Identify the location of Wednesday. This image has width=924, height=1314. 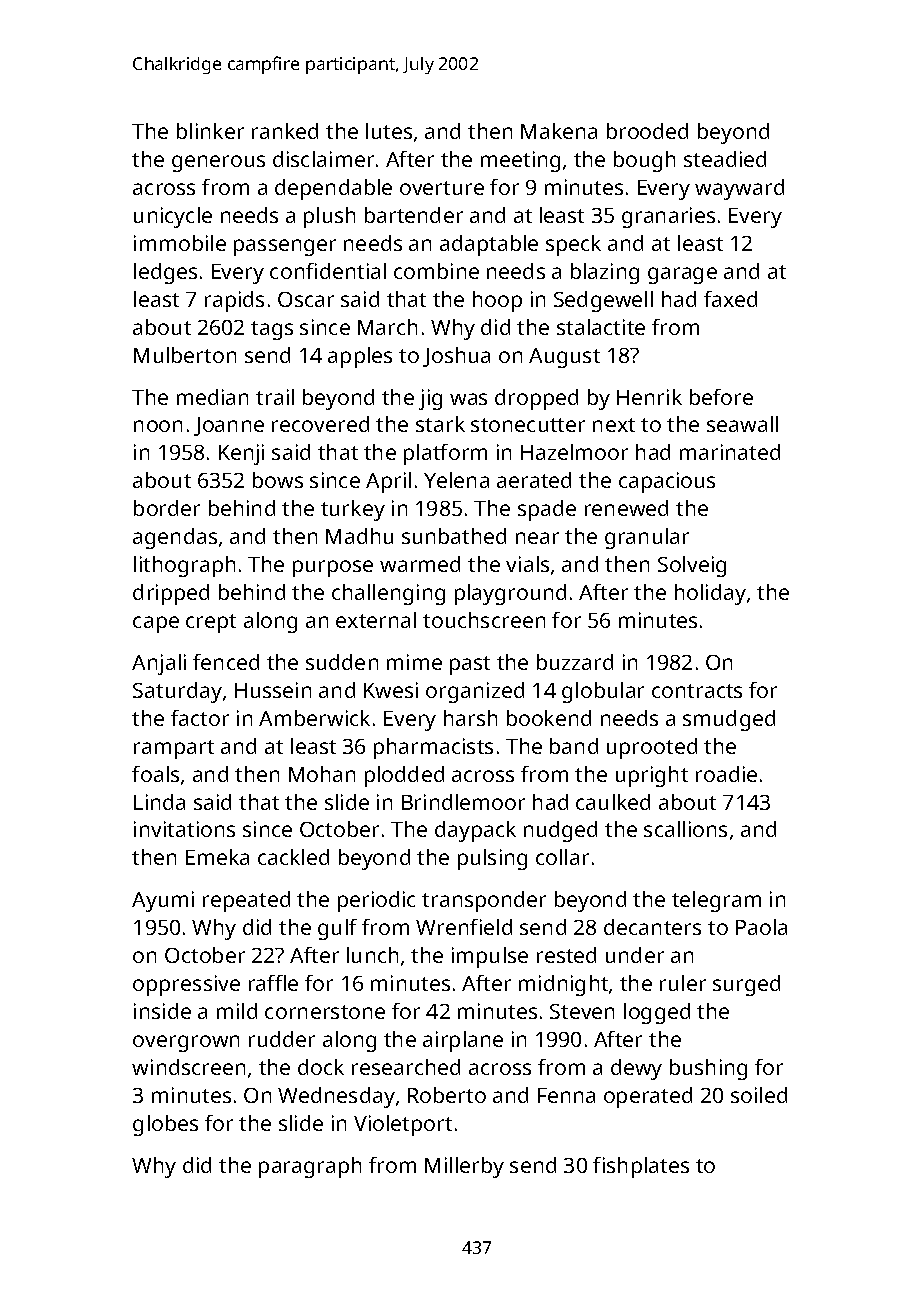
(336, 1097).
